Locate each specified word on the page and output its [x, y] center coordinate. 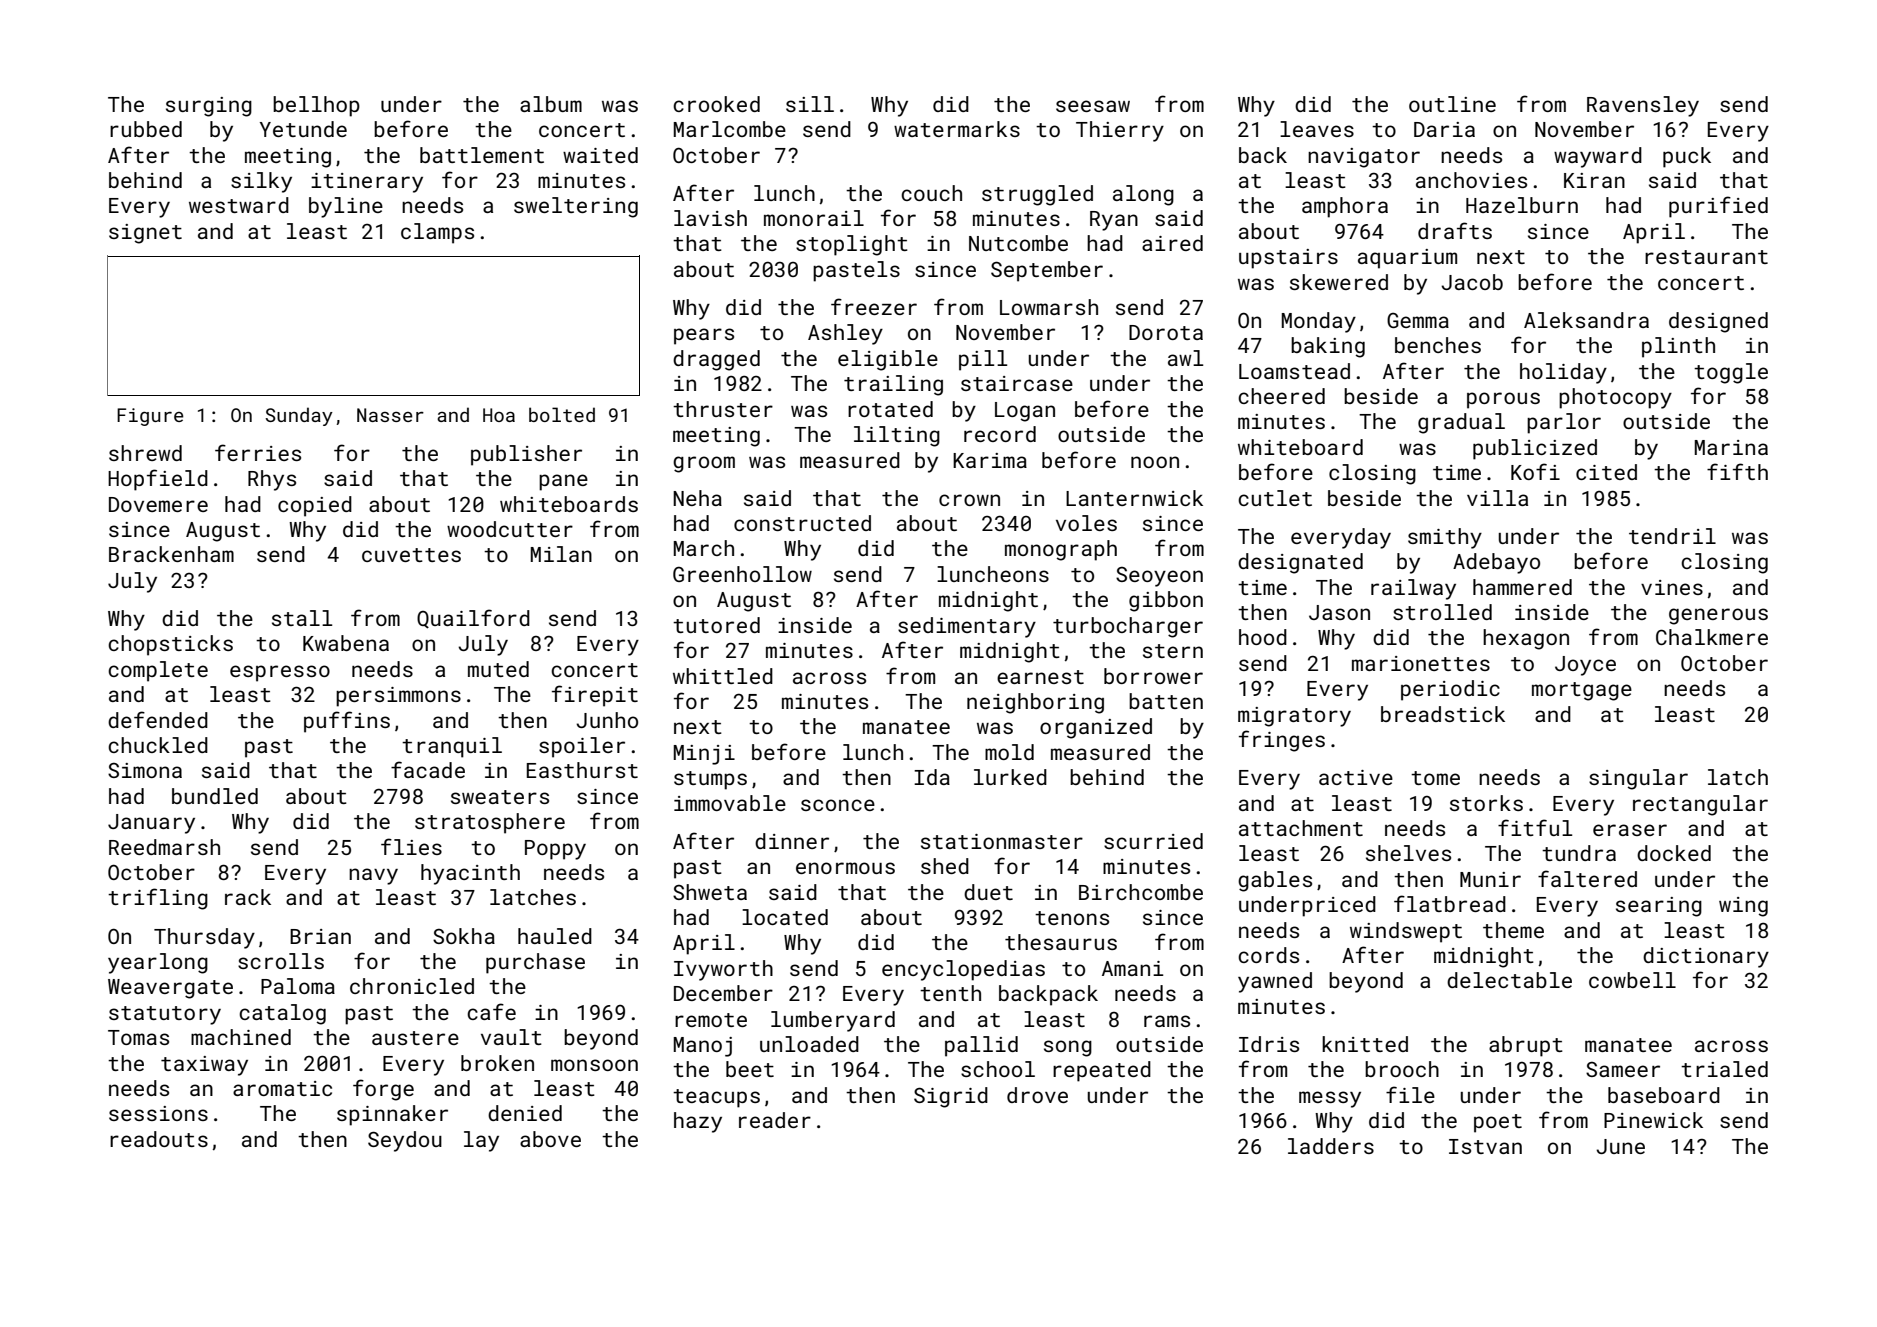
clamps [437, 233]
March [704, 548]
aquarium [1407, 259]
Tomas [138, 1037]
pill [983, 360]
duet [988, 892]
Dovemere [158, 504]
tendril [1672, 536]
